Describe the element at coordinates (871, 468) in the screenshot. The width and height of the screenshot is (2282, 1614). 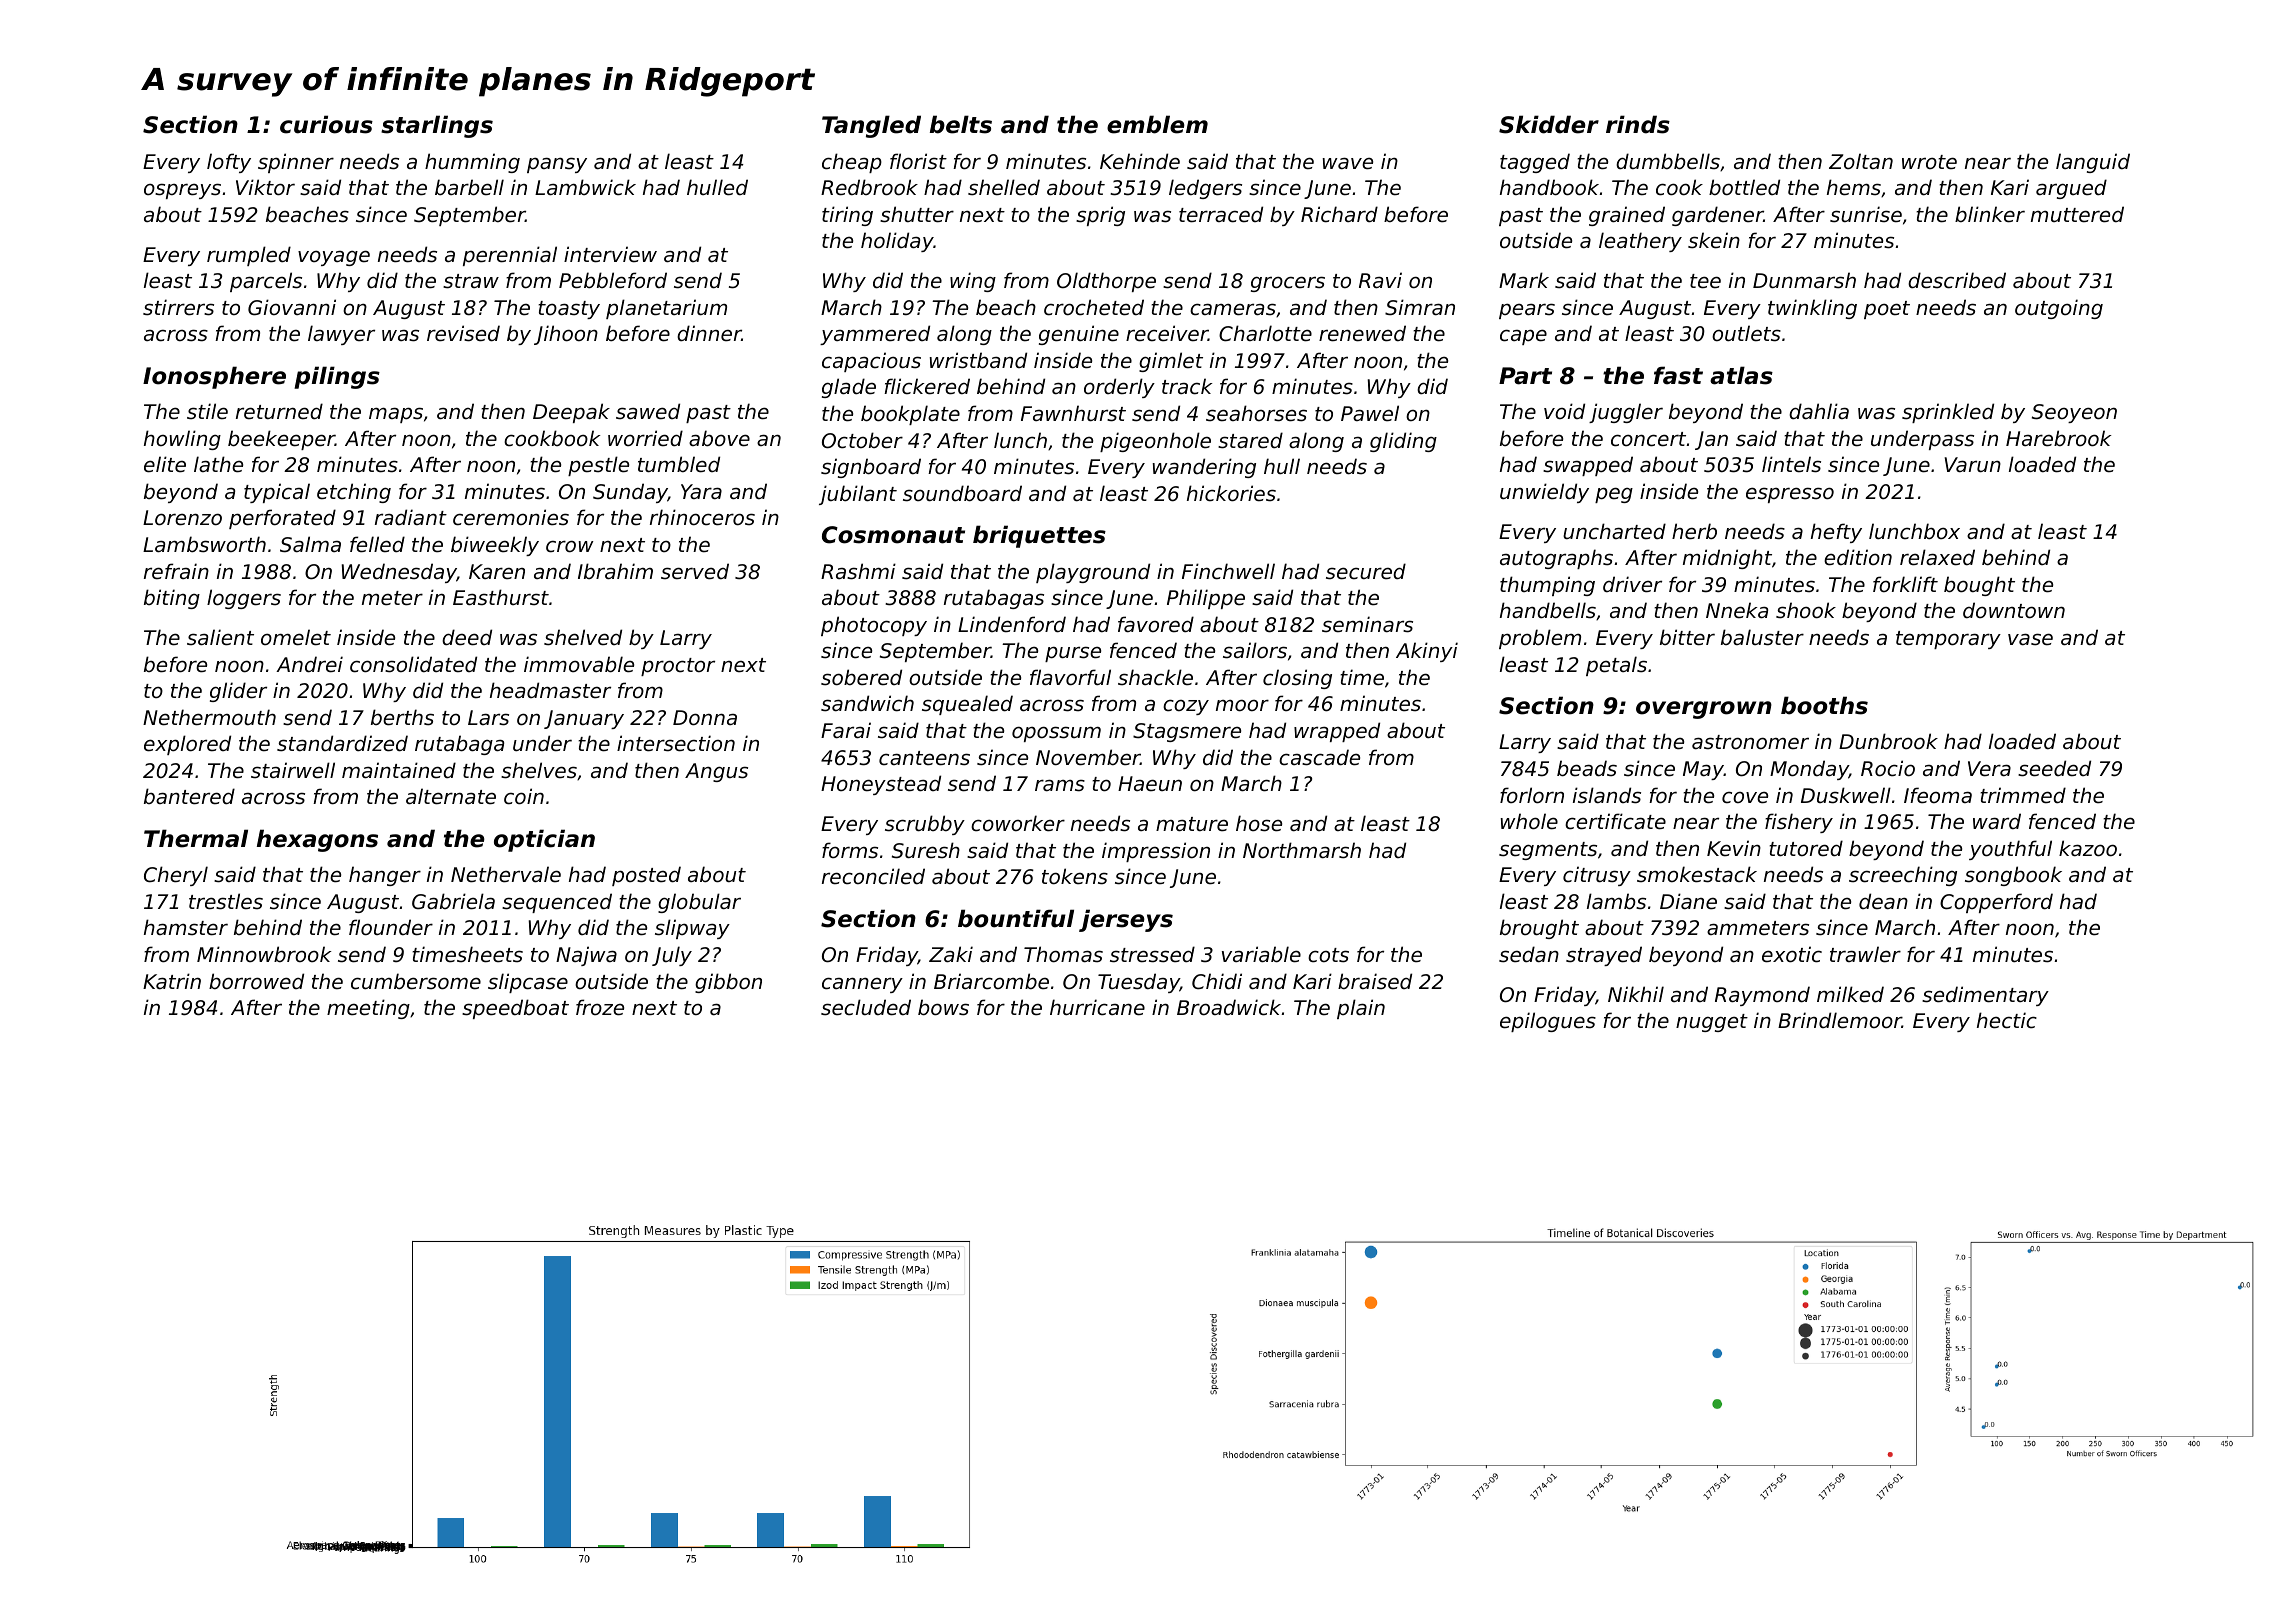
I see `signboard` at that location.
